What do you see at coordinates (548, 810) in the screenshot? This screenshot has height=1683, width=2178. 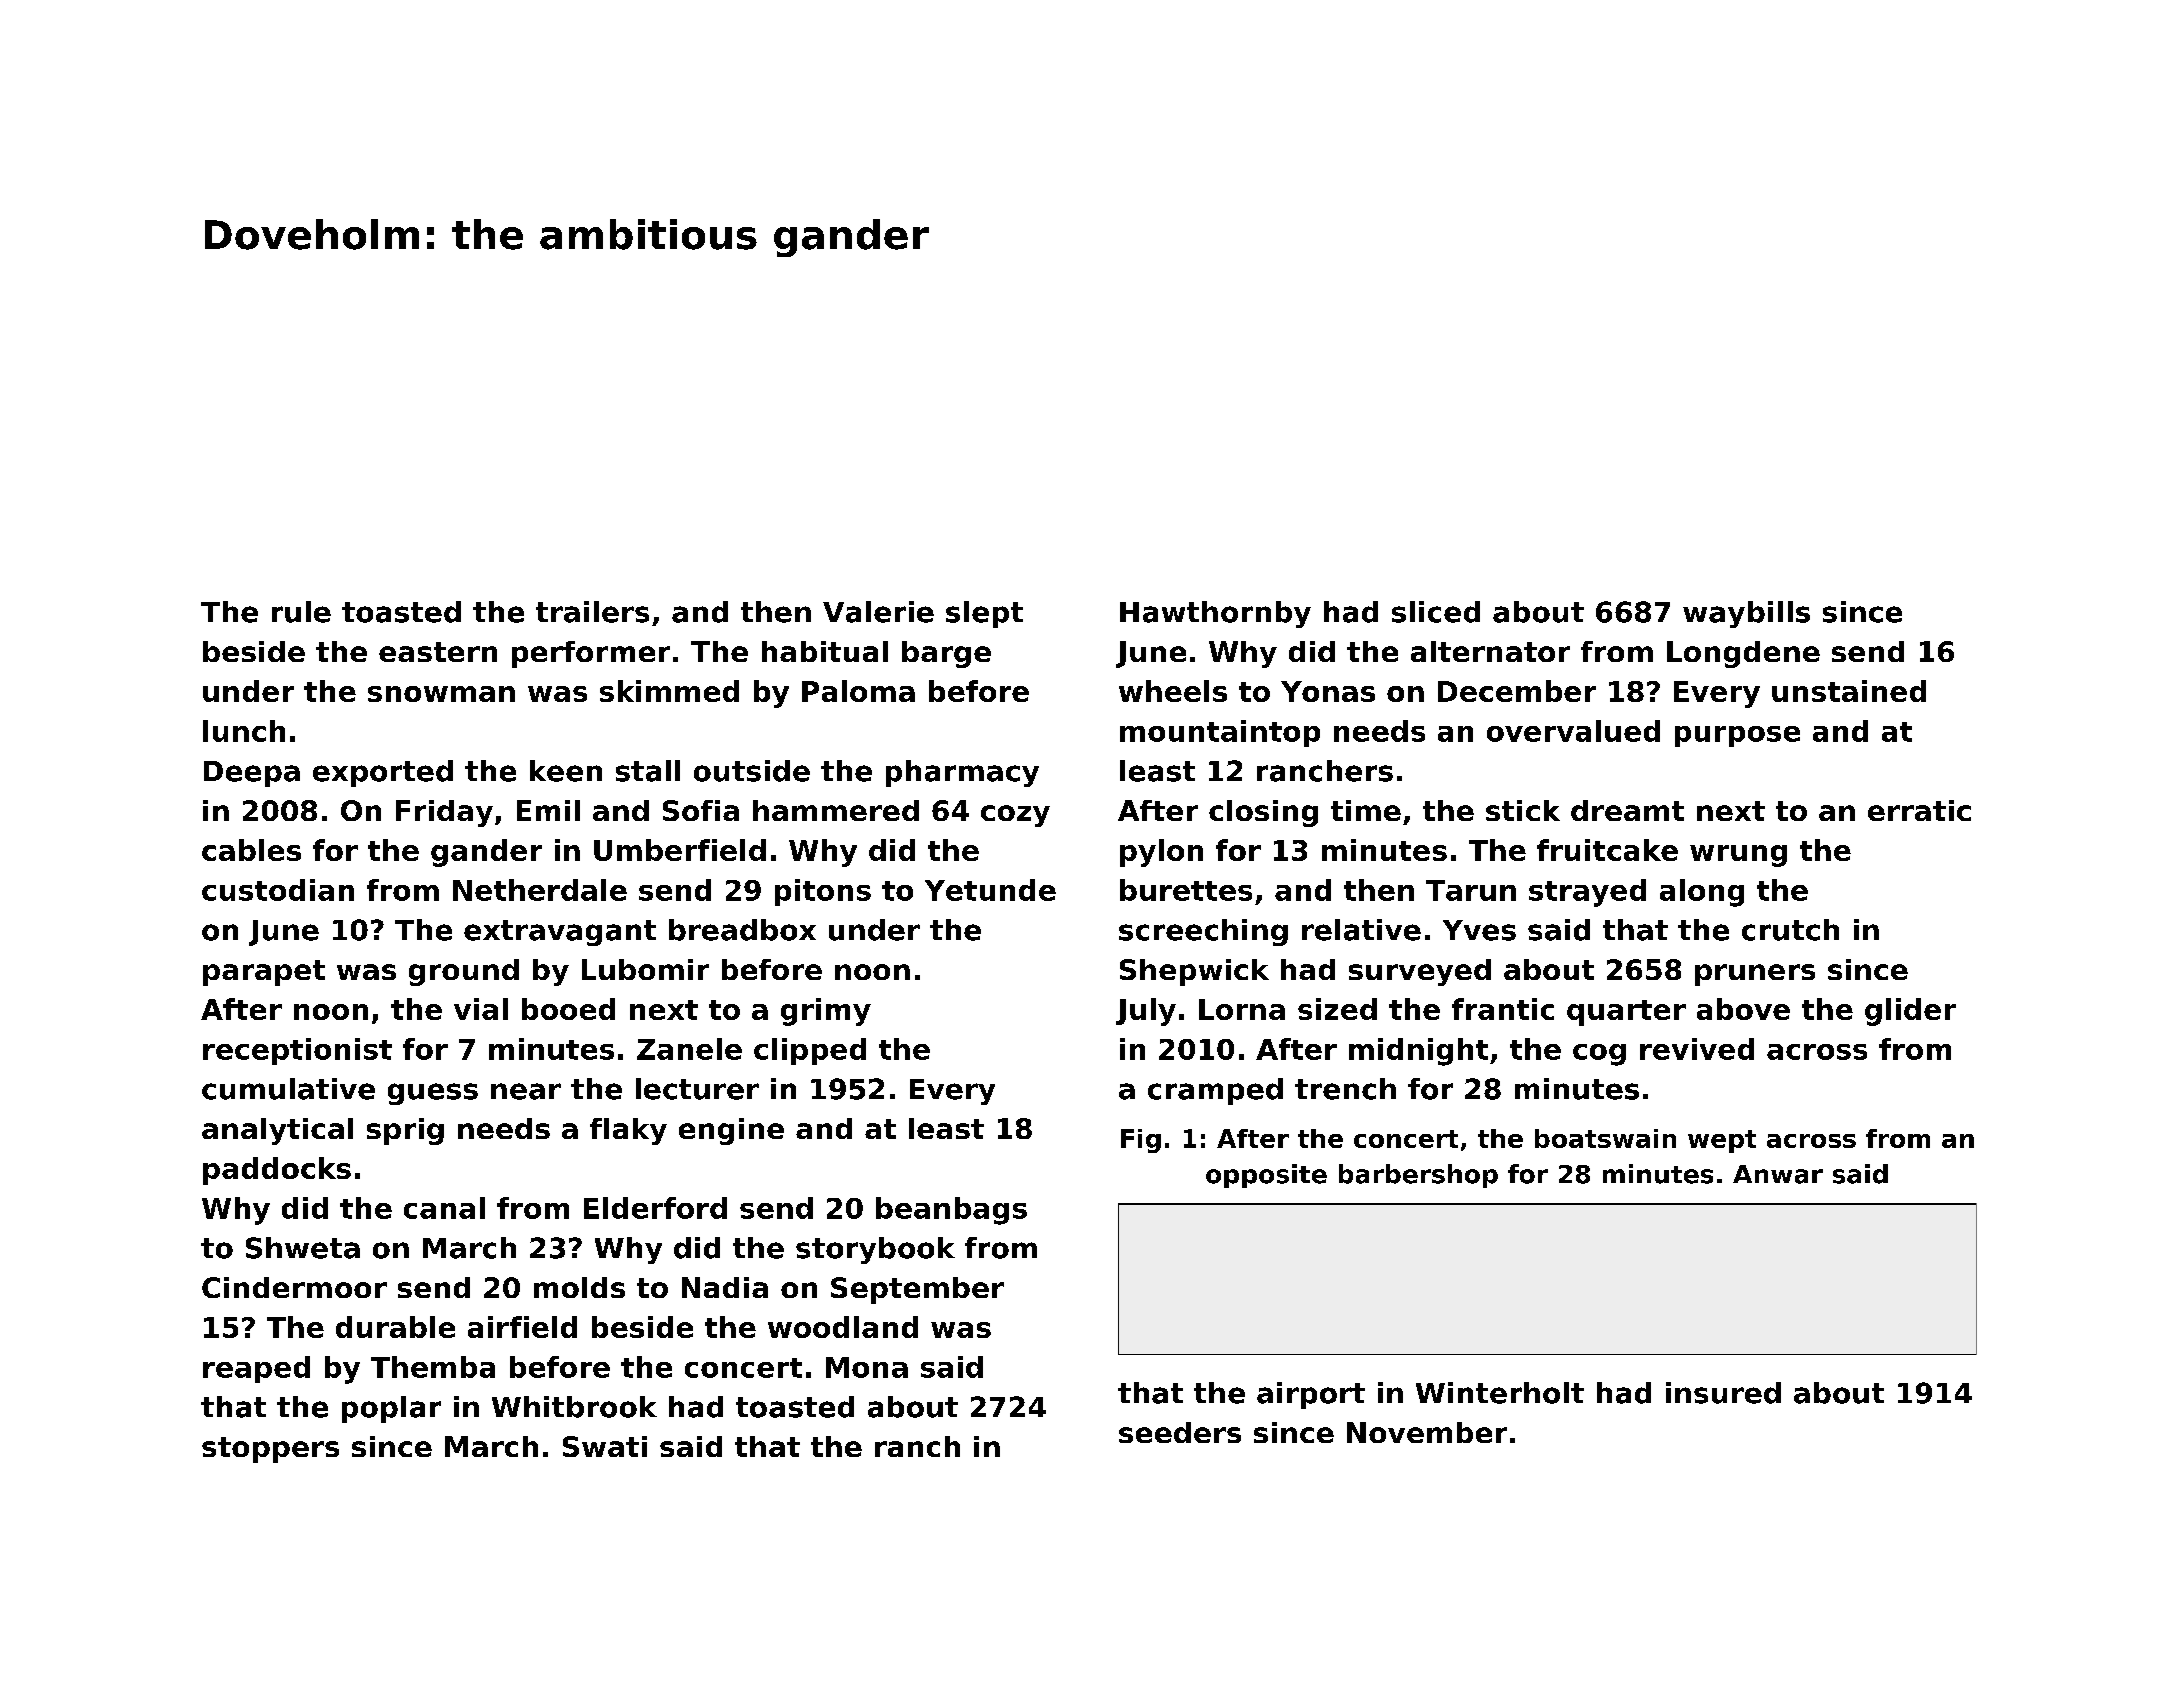 I see `Emil` at bounding box center [548, 810].
